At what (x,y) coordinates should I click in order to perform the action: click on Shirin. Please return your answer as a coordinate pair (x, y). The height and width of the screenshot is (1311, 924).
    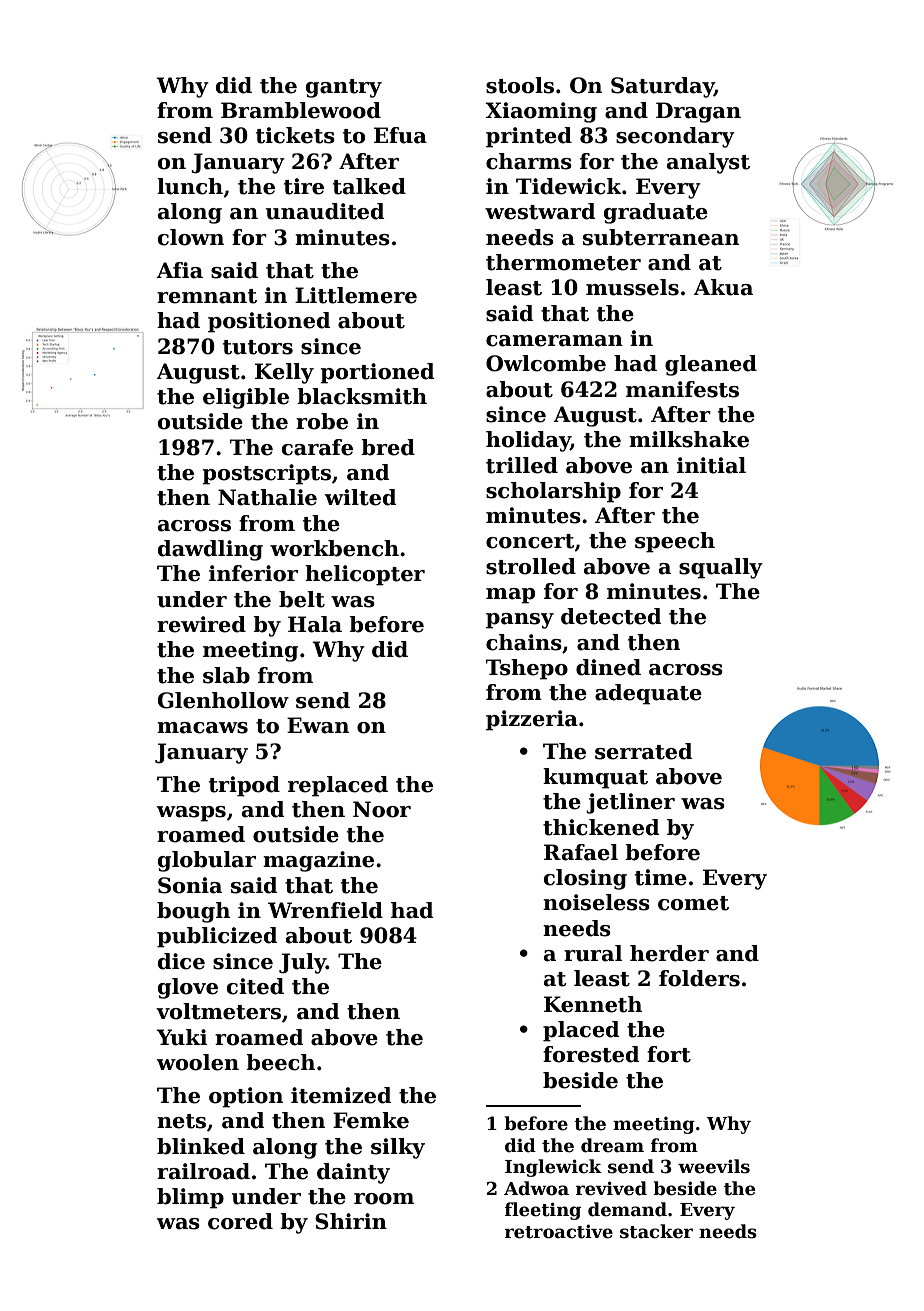
    Looking at the image, I should click on (351, 1221).
